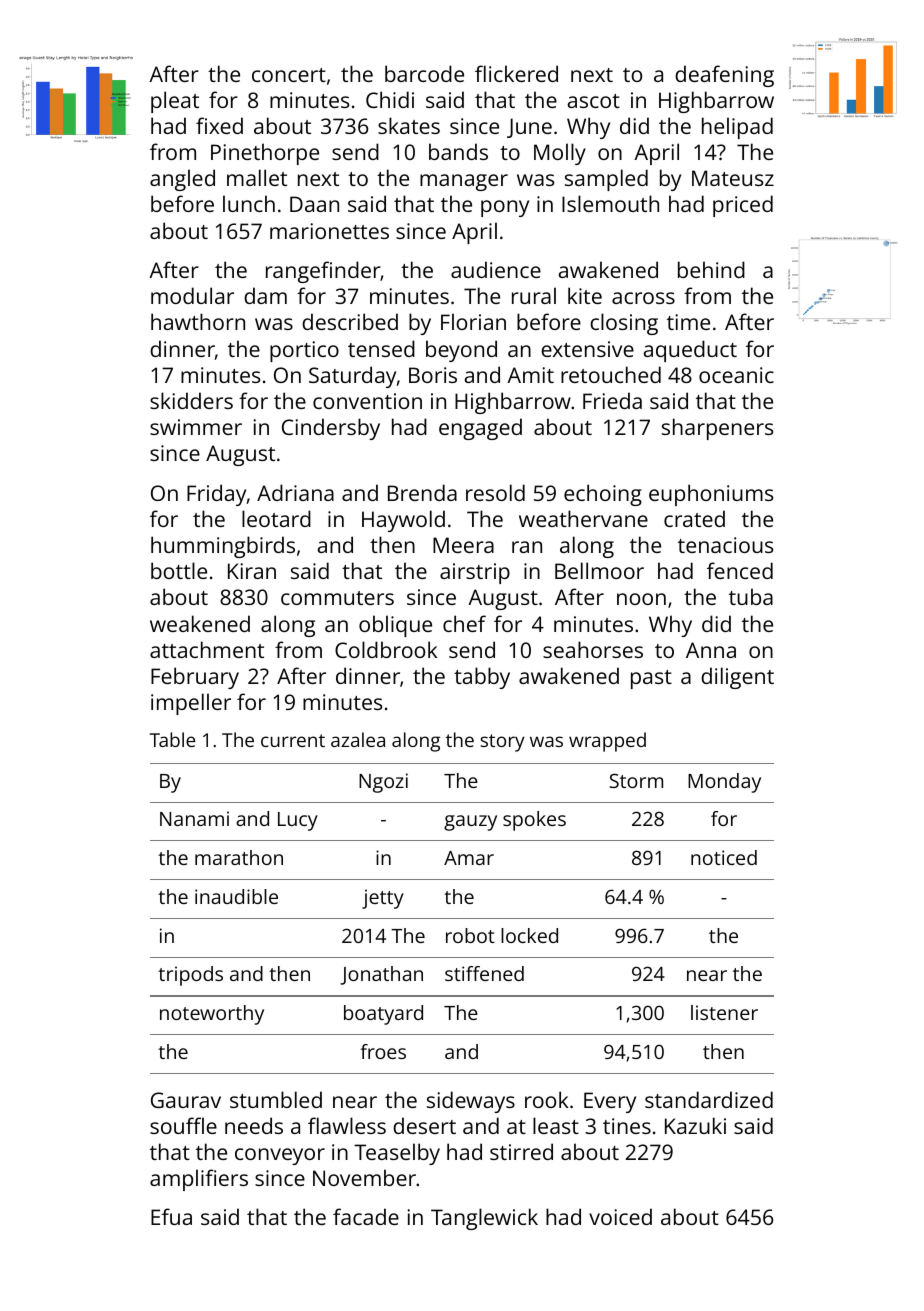 The height and width of the screenshot is (1311, 924). What do you see at coordinates (254, 1125) in the screenshot?
I see `needs` at bounding box center [254, 1125].
